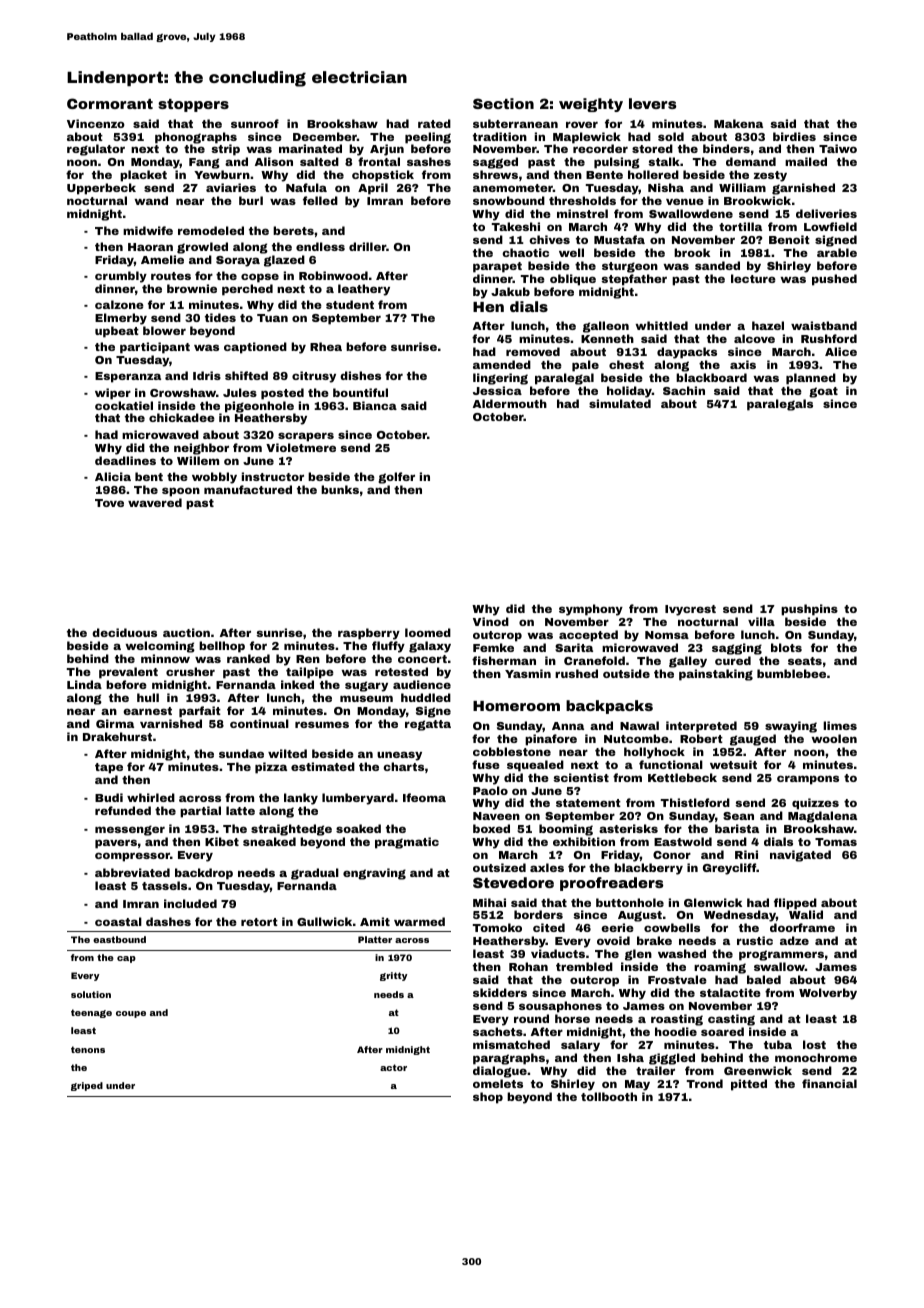 The width and height of the image is (924, 1308). Describe the element at coordinates (186, 632) in the image. I see `auction` at that location.
